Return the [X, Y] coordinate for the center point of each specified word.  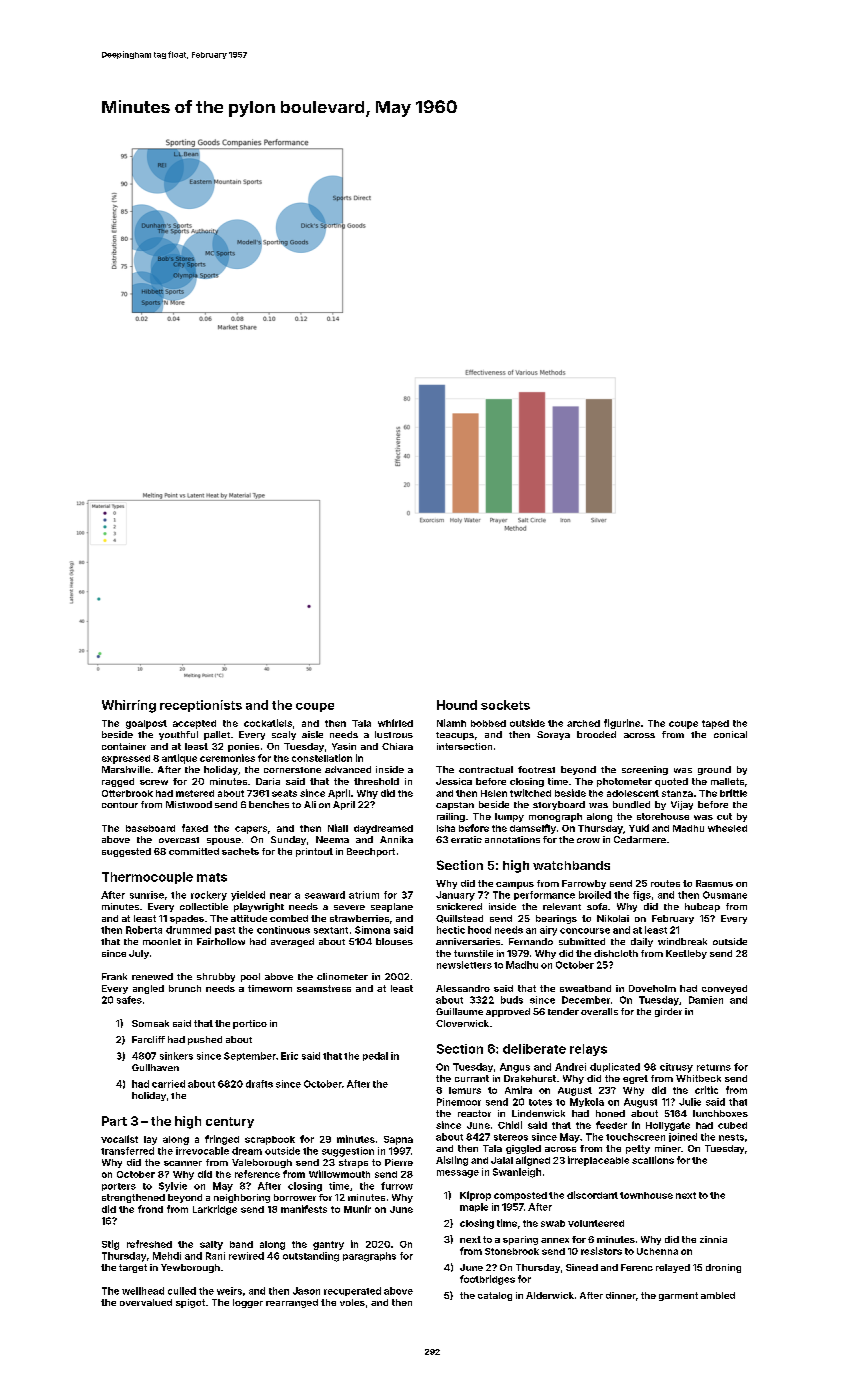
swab [553, 1223]
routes [665, 883]
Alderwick [550, 1295]
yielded [248, 896]
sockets [505, 705]
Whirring [129, 706]
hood [479, 930]
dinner [621, 1295]
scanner [183, 1163]
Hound [457, 705]
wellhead [143, 1291]
